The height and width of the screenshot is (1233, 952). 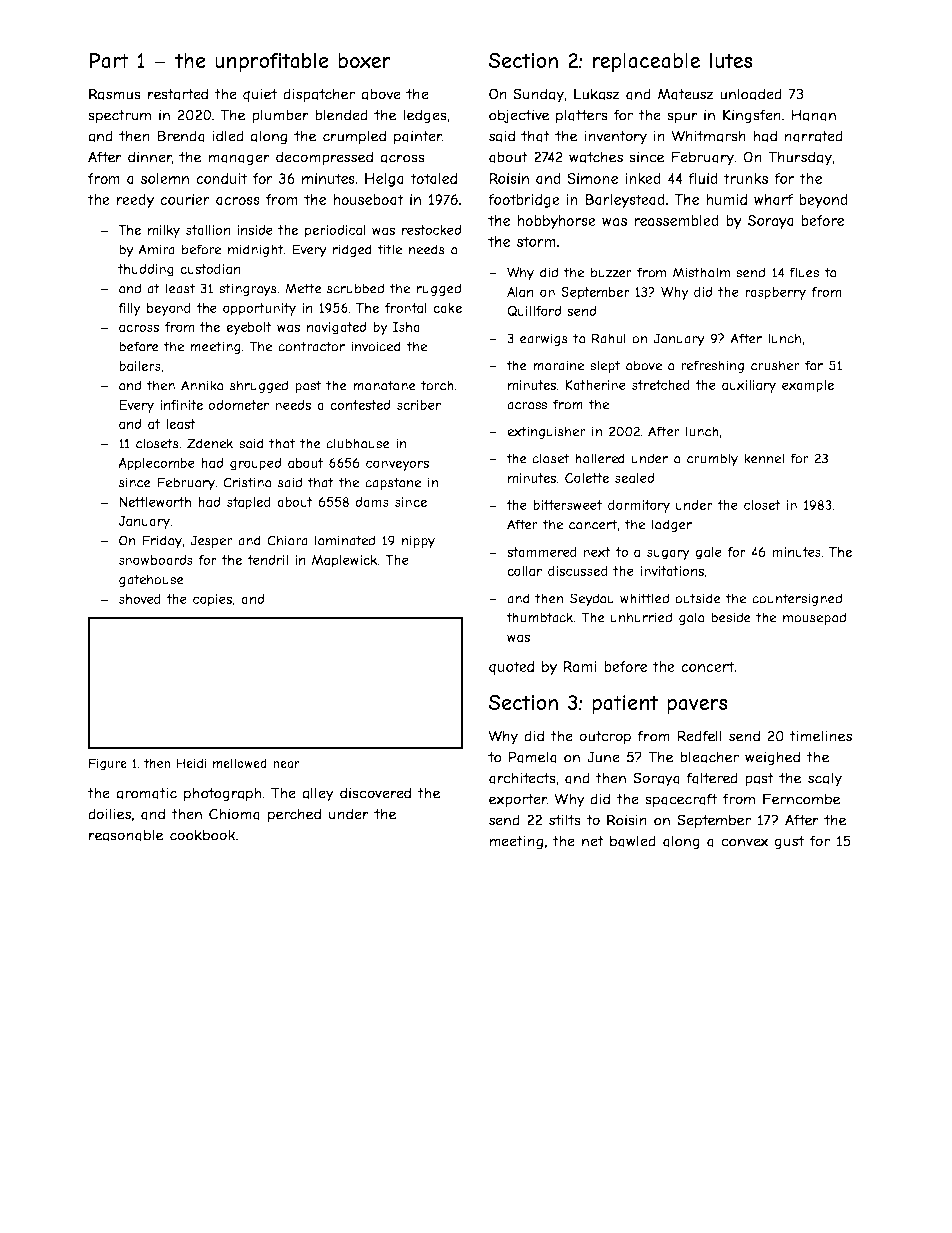 What do you see at coordinates (358, 443) in the screenshot?
I see `clubhouse` at bounding box center [358, 443].
